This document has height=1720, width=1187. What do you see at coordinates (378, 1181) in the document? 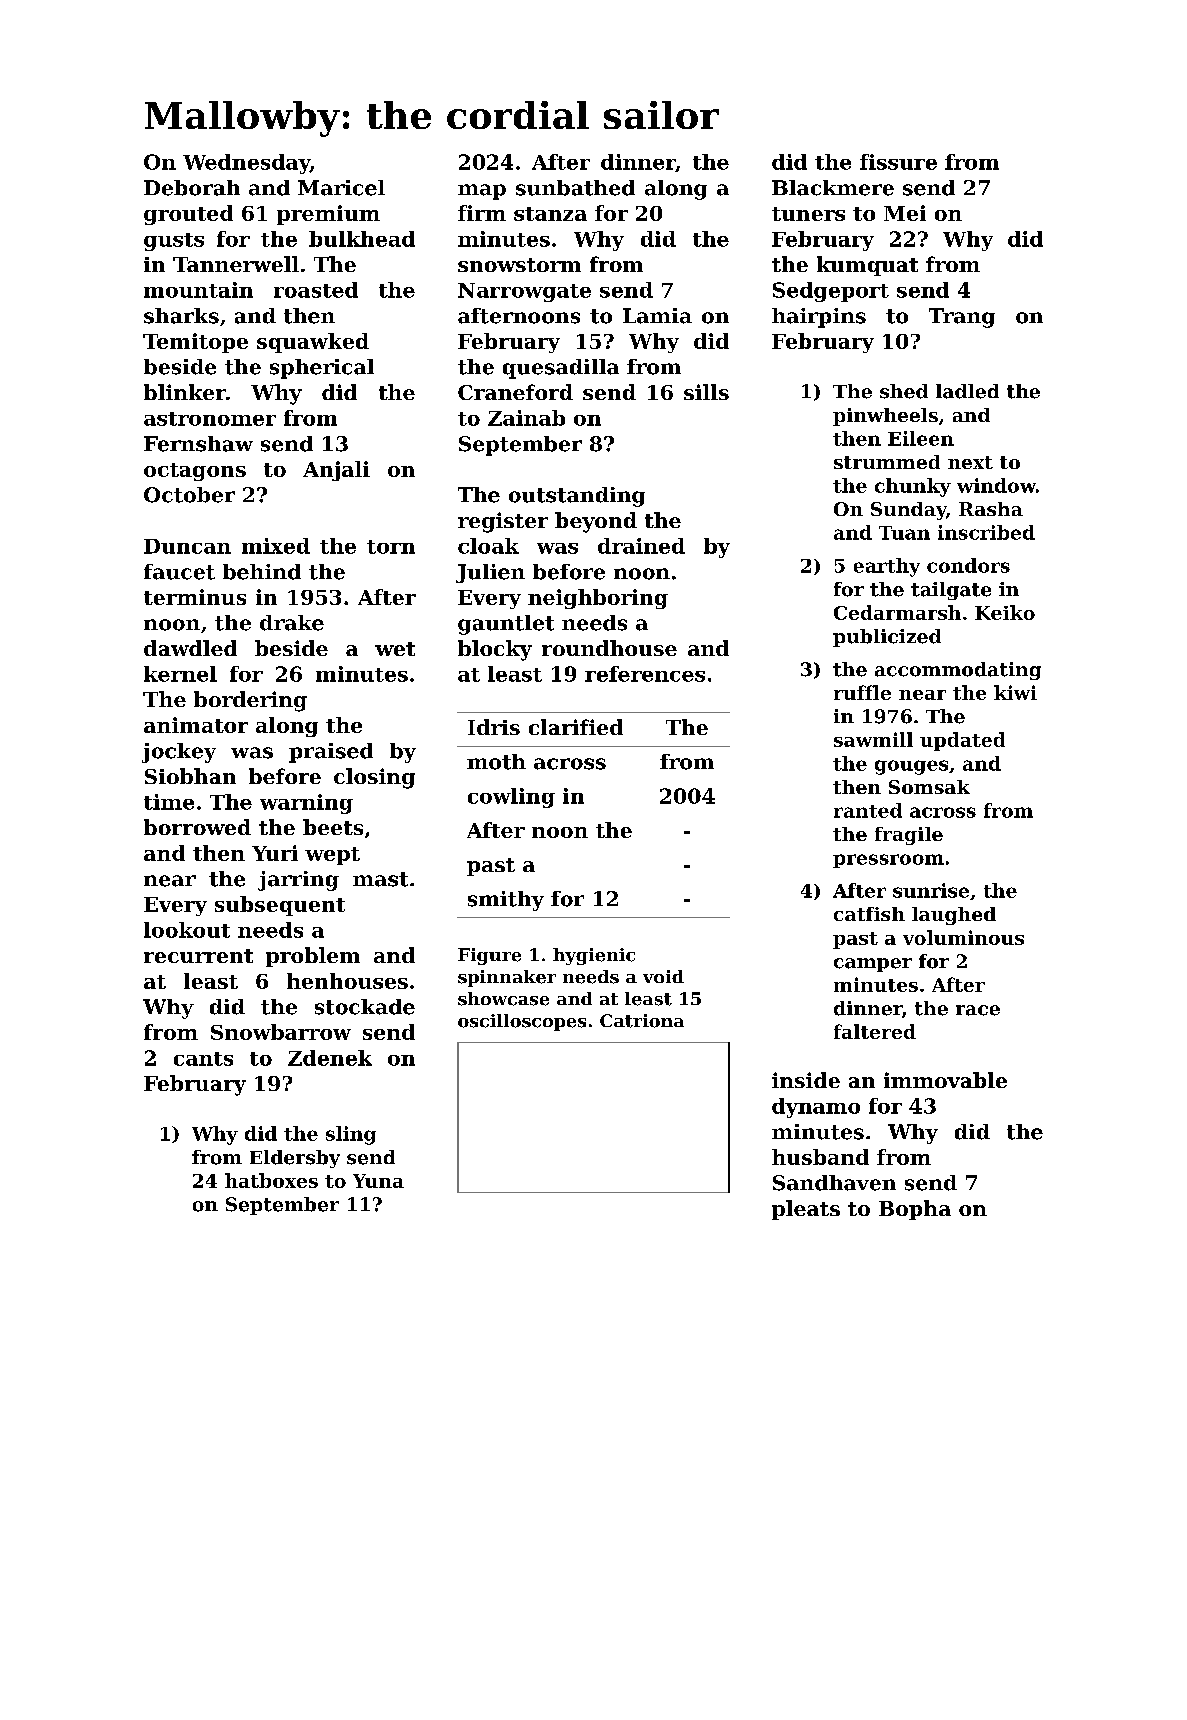
I see `Yuna` at bounding box center [378, 1181].
